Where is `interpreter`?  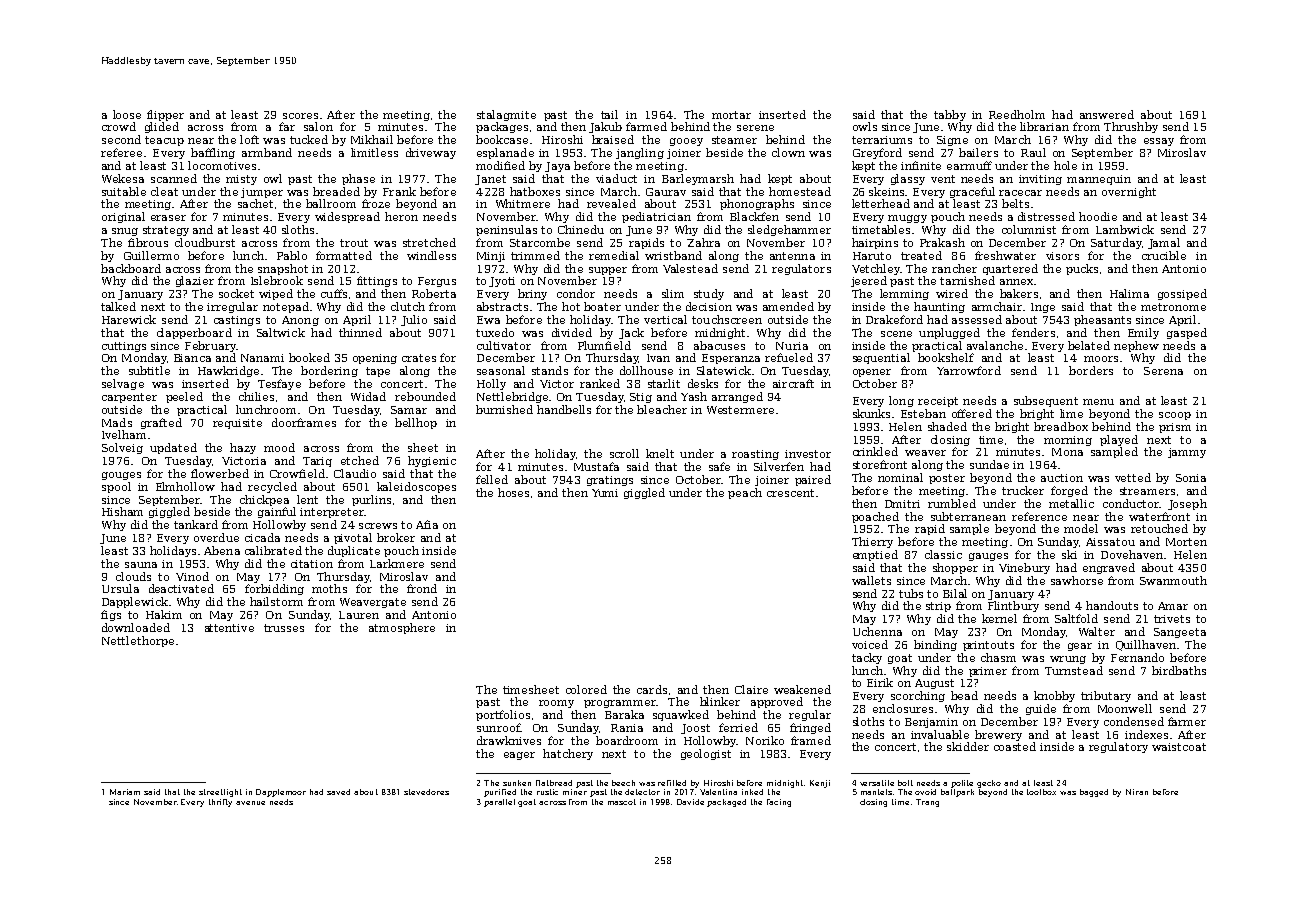 interpreter is located at coordinates (332, 513).
